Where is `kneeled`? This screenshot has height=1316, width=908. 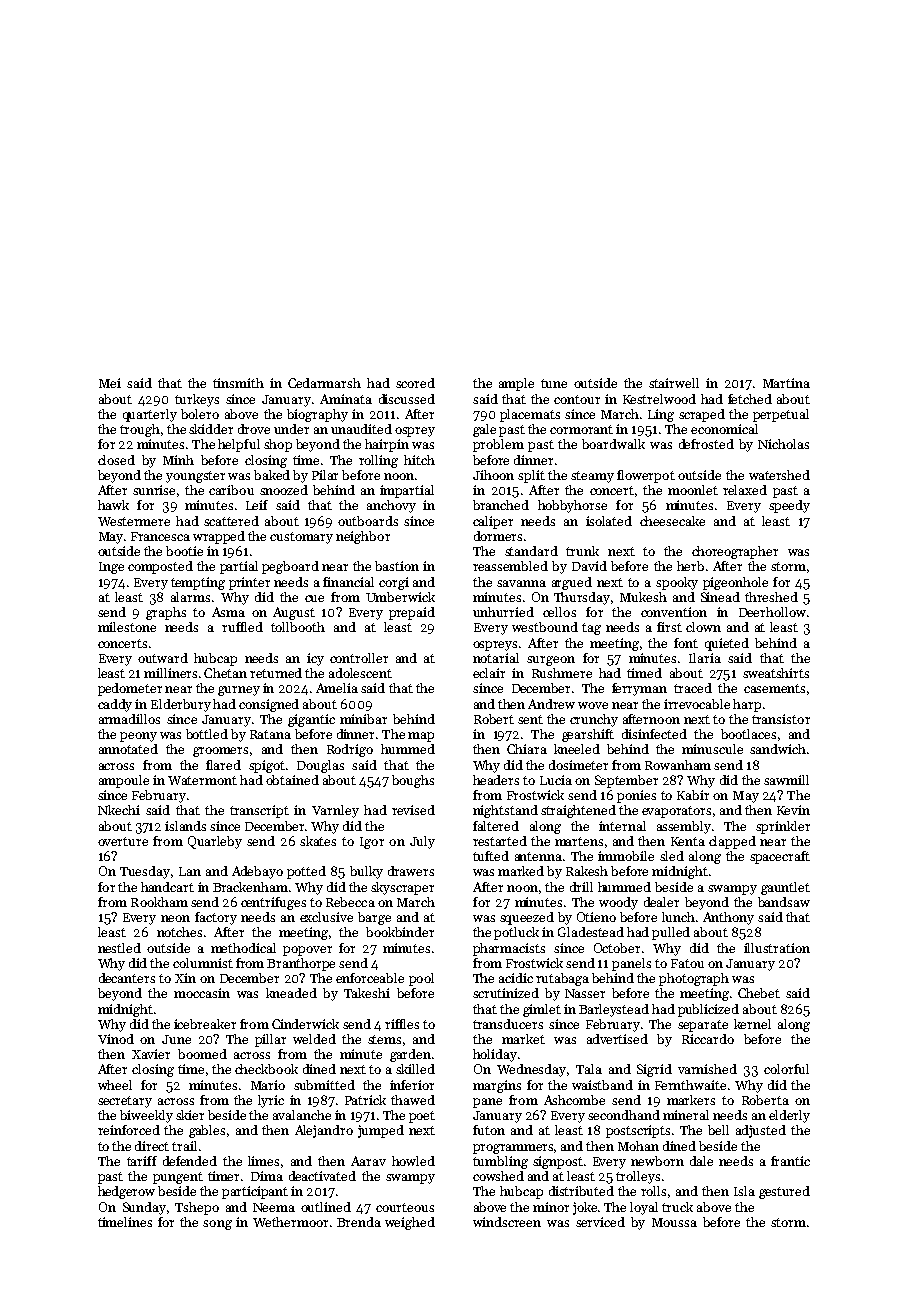
kneeled is located at coordinates (577, 749).
